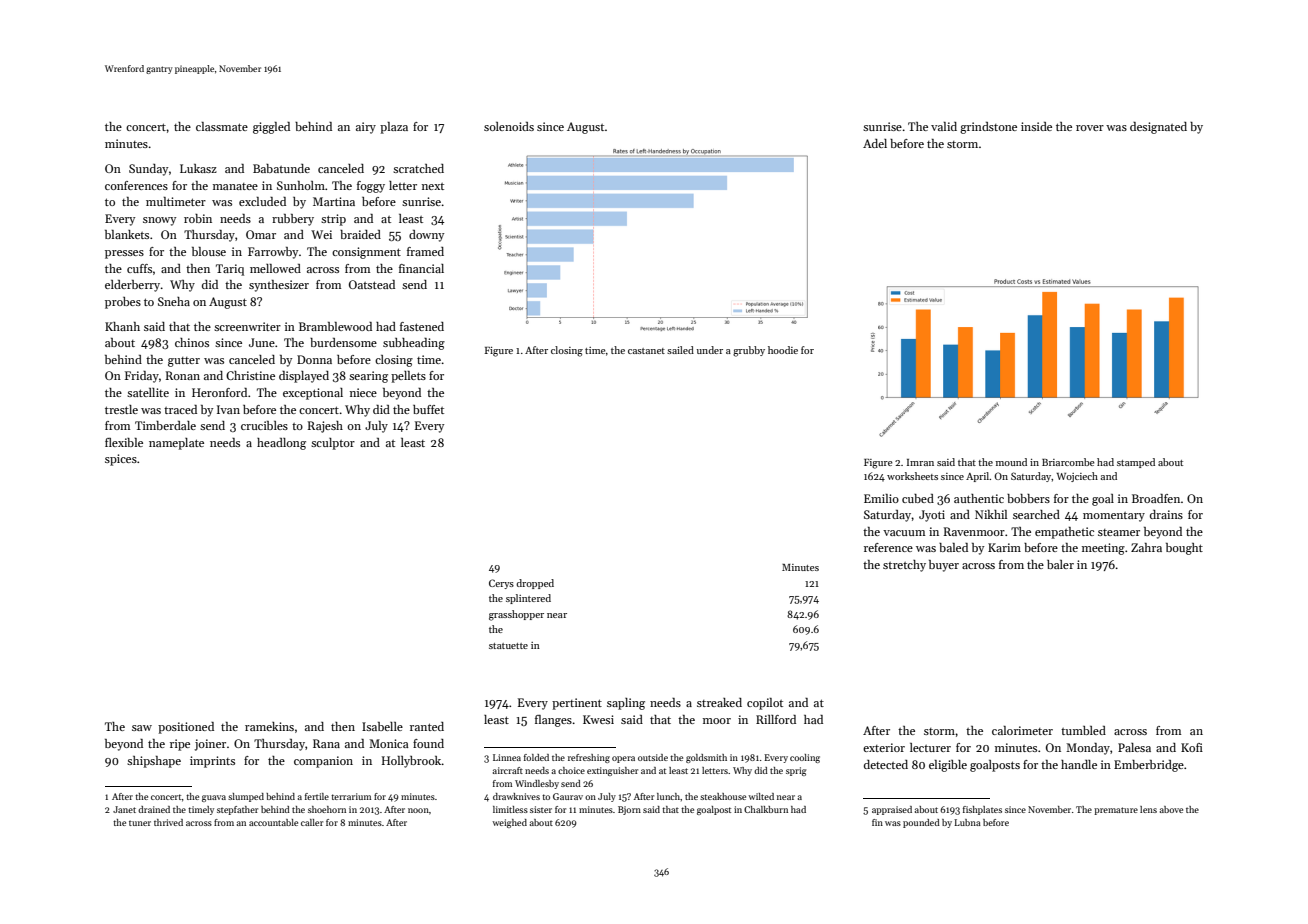 Image resolution: width=1308 pixels, height=924 pixels. I want to click on pounded, so click(921, 823).
